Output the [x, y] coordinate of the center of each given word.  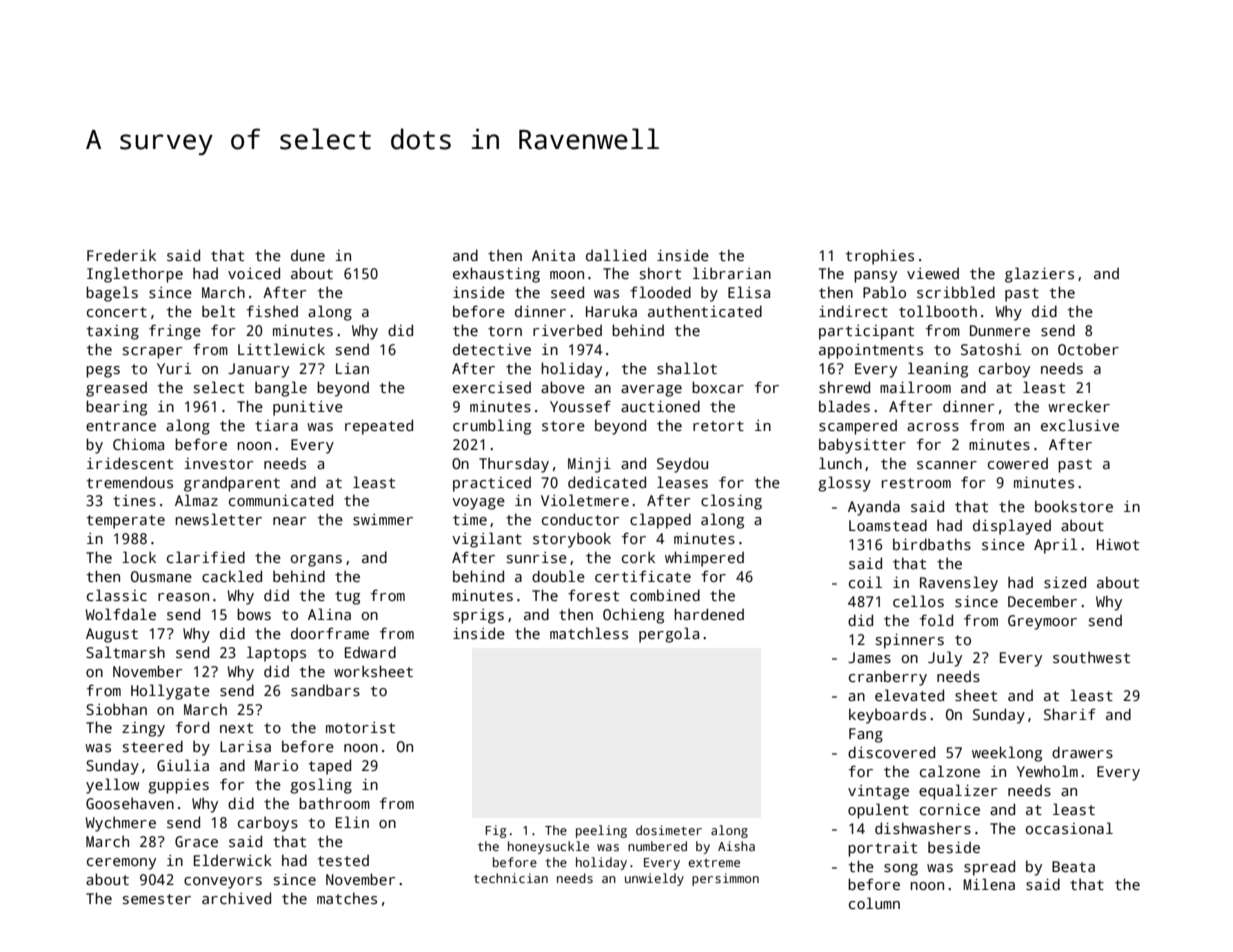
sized [1065, 582]
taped [330, 767]
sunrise [537, 557]
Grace [196, 841]
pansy [875, 277]
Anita [553, 255]
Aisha [736, 846]
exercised [492, 387]
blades [844, 406]
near [289, 521]
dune [308, 255]
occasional [1069, 828]
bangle [281, 389]
